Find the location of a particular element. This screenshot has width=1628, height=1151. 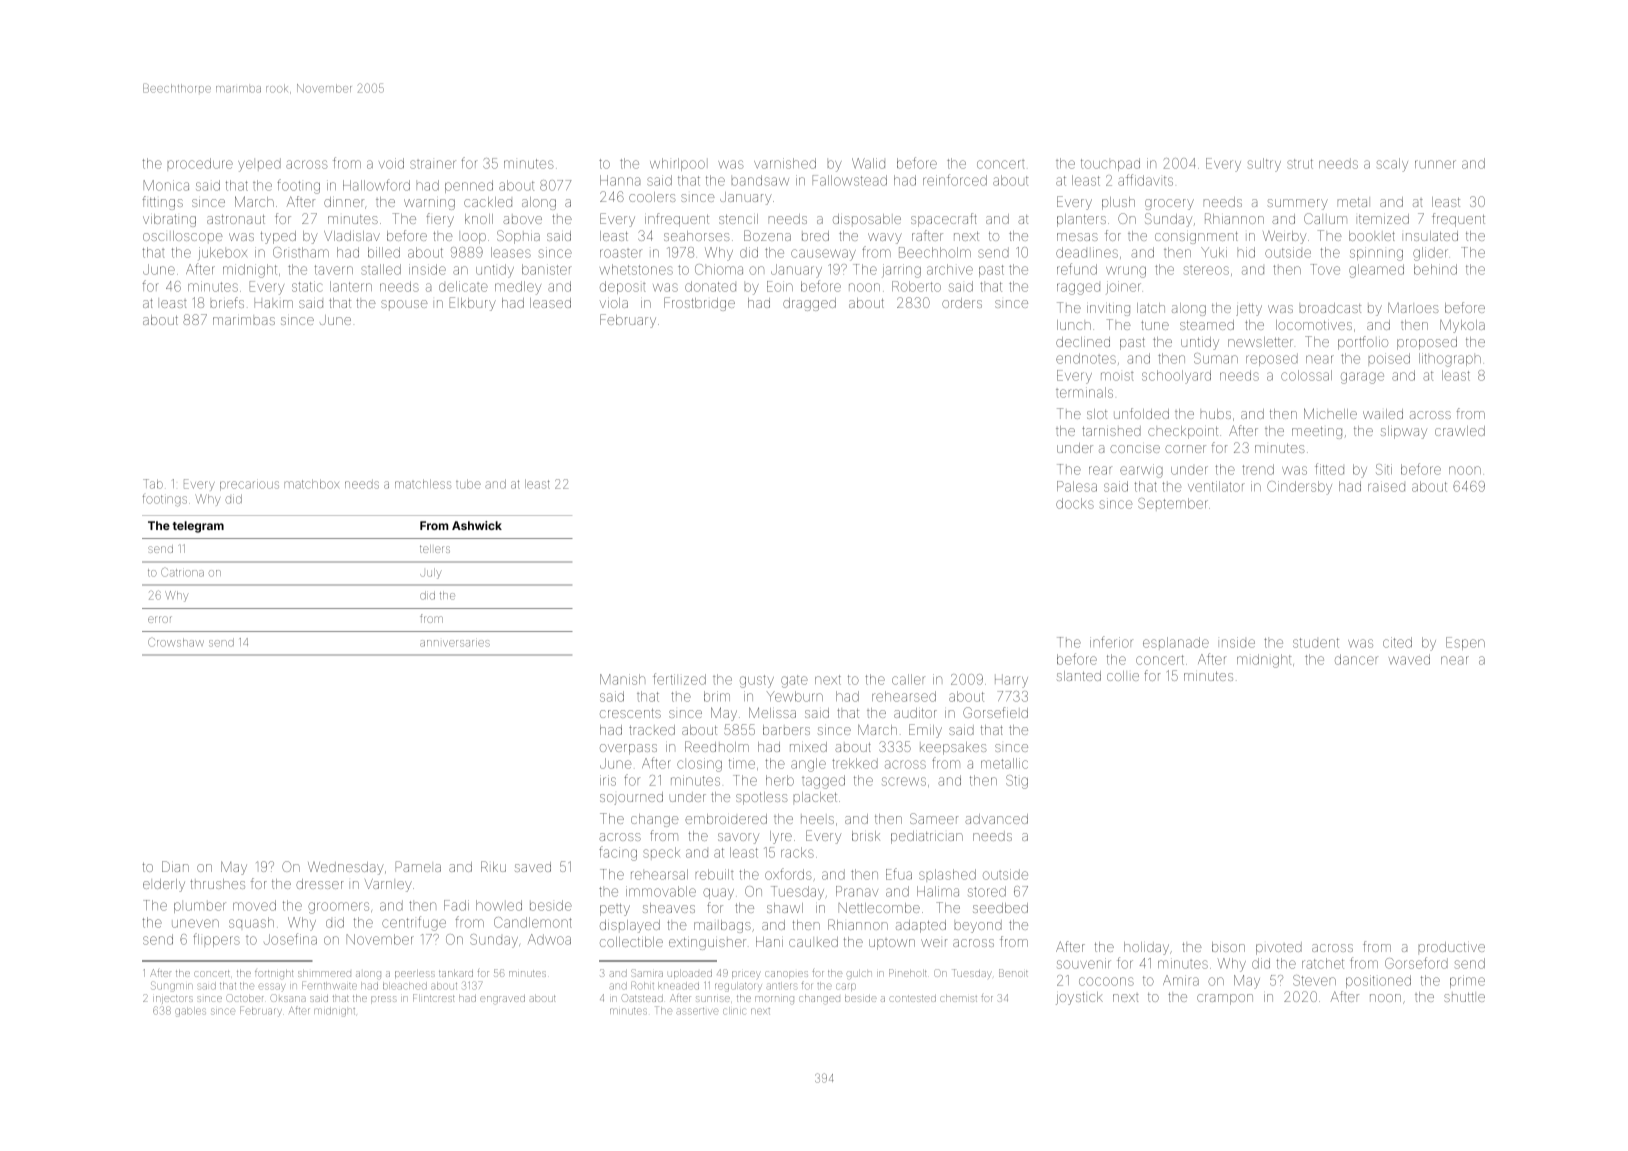

strut is located at coordinates (1300, 164).
